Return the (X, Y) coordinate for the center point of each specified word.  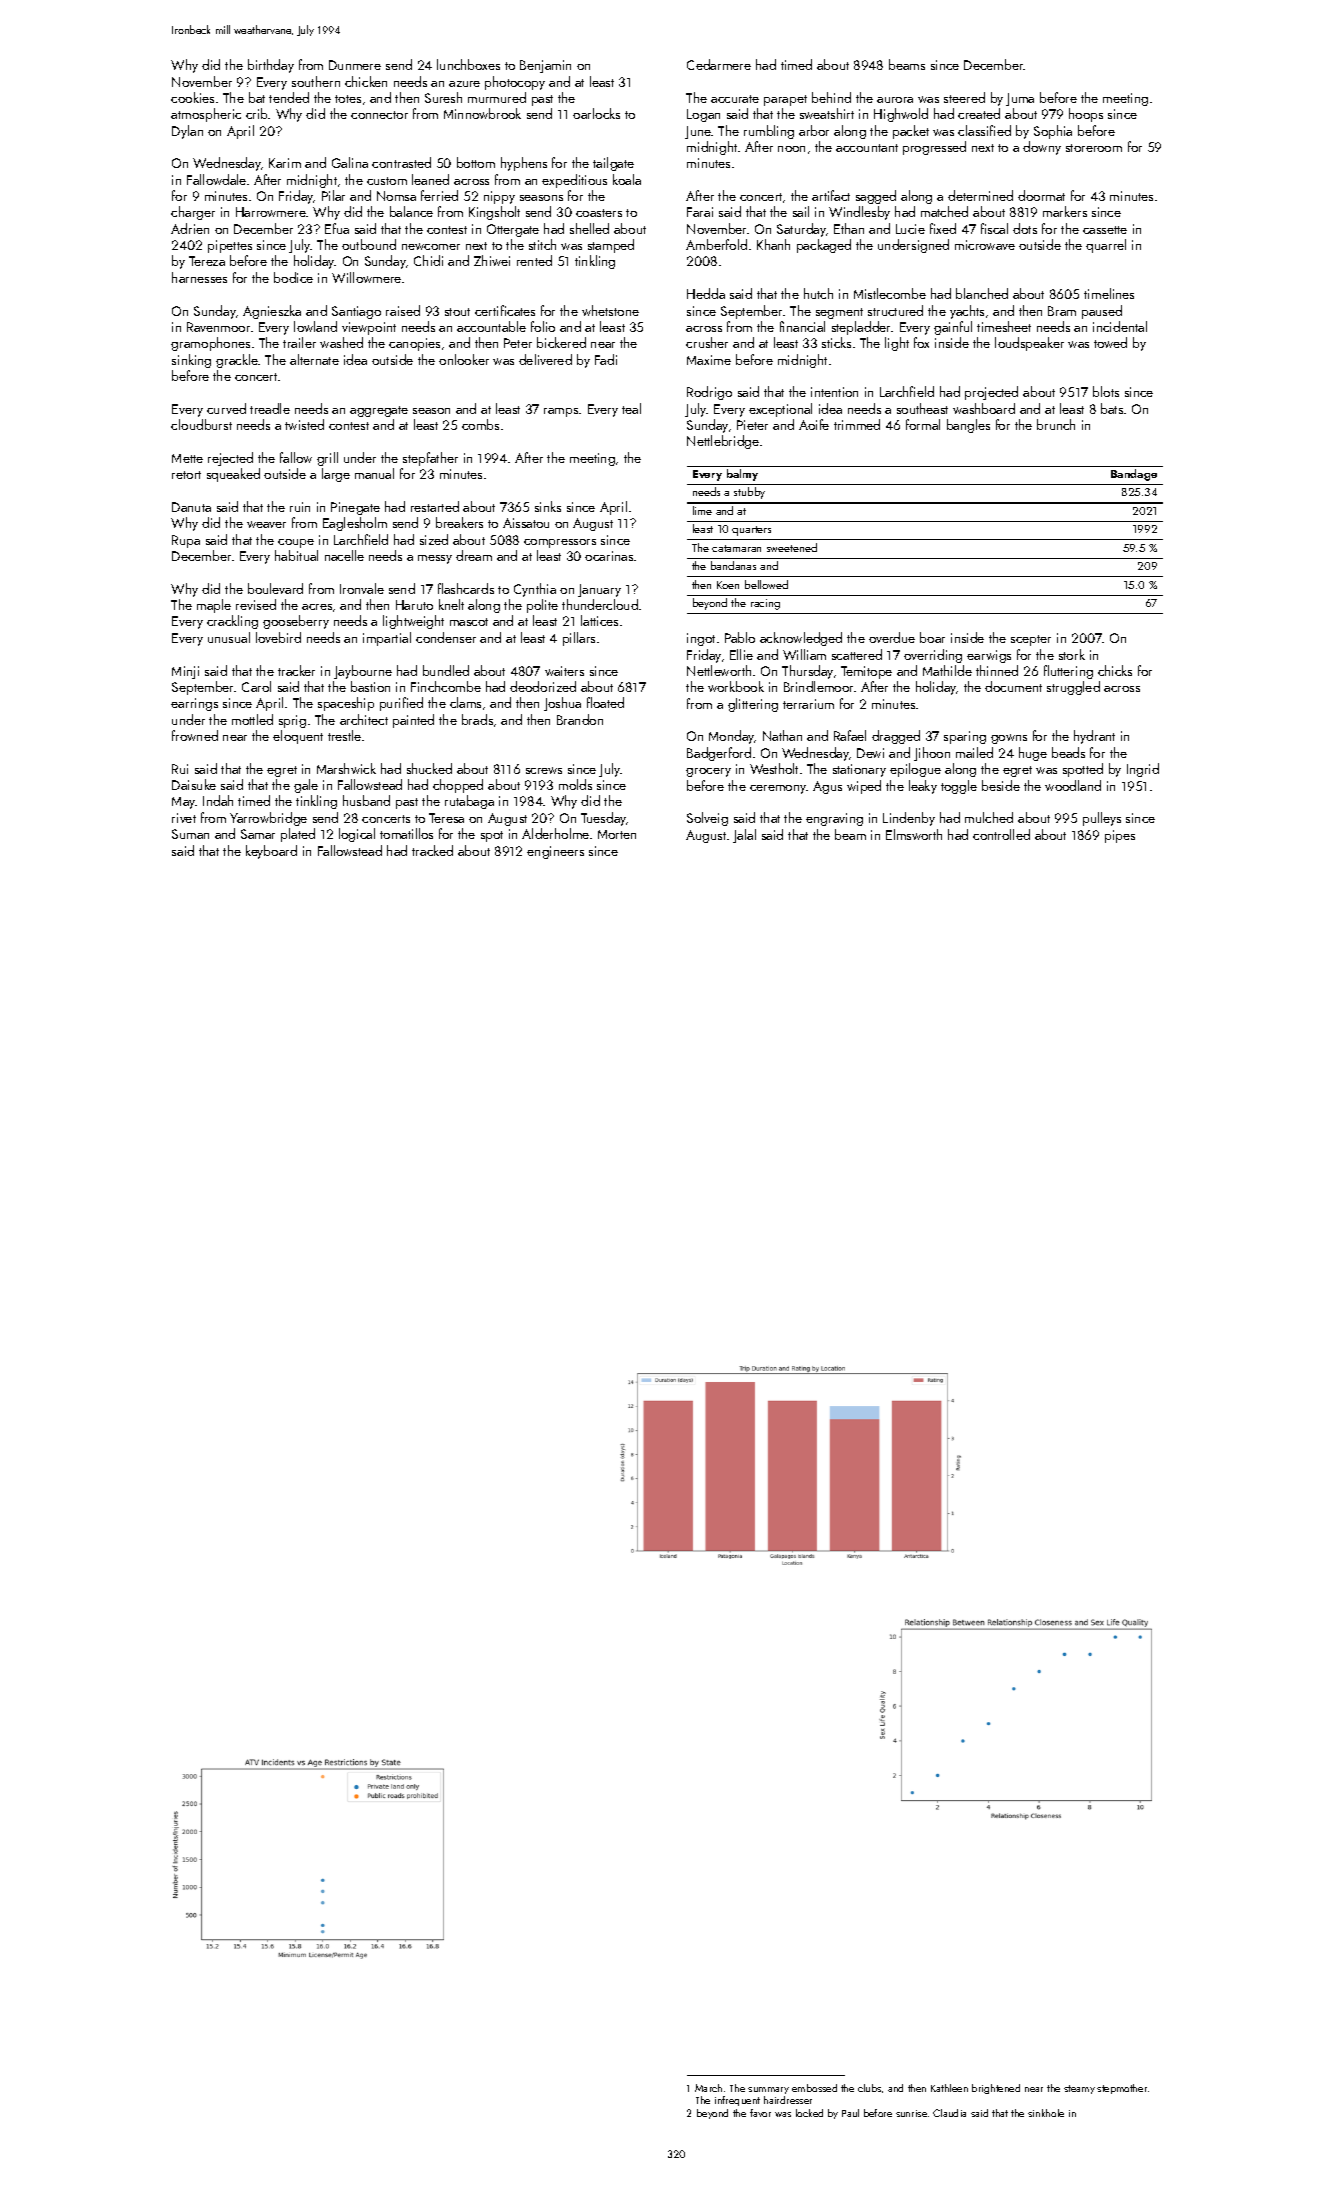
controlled (1001, 834)
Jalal (744, 836)
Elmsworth (914, 834)
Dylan (187, 132)
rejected (230, 459)
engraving (834, 819)
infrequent (737, 2101)
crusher (707, 342)
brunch (1056, 424)
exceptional (780, 410)
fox (921, 342)
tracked (432, 850)
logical (357, 835)
